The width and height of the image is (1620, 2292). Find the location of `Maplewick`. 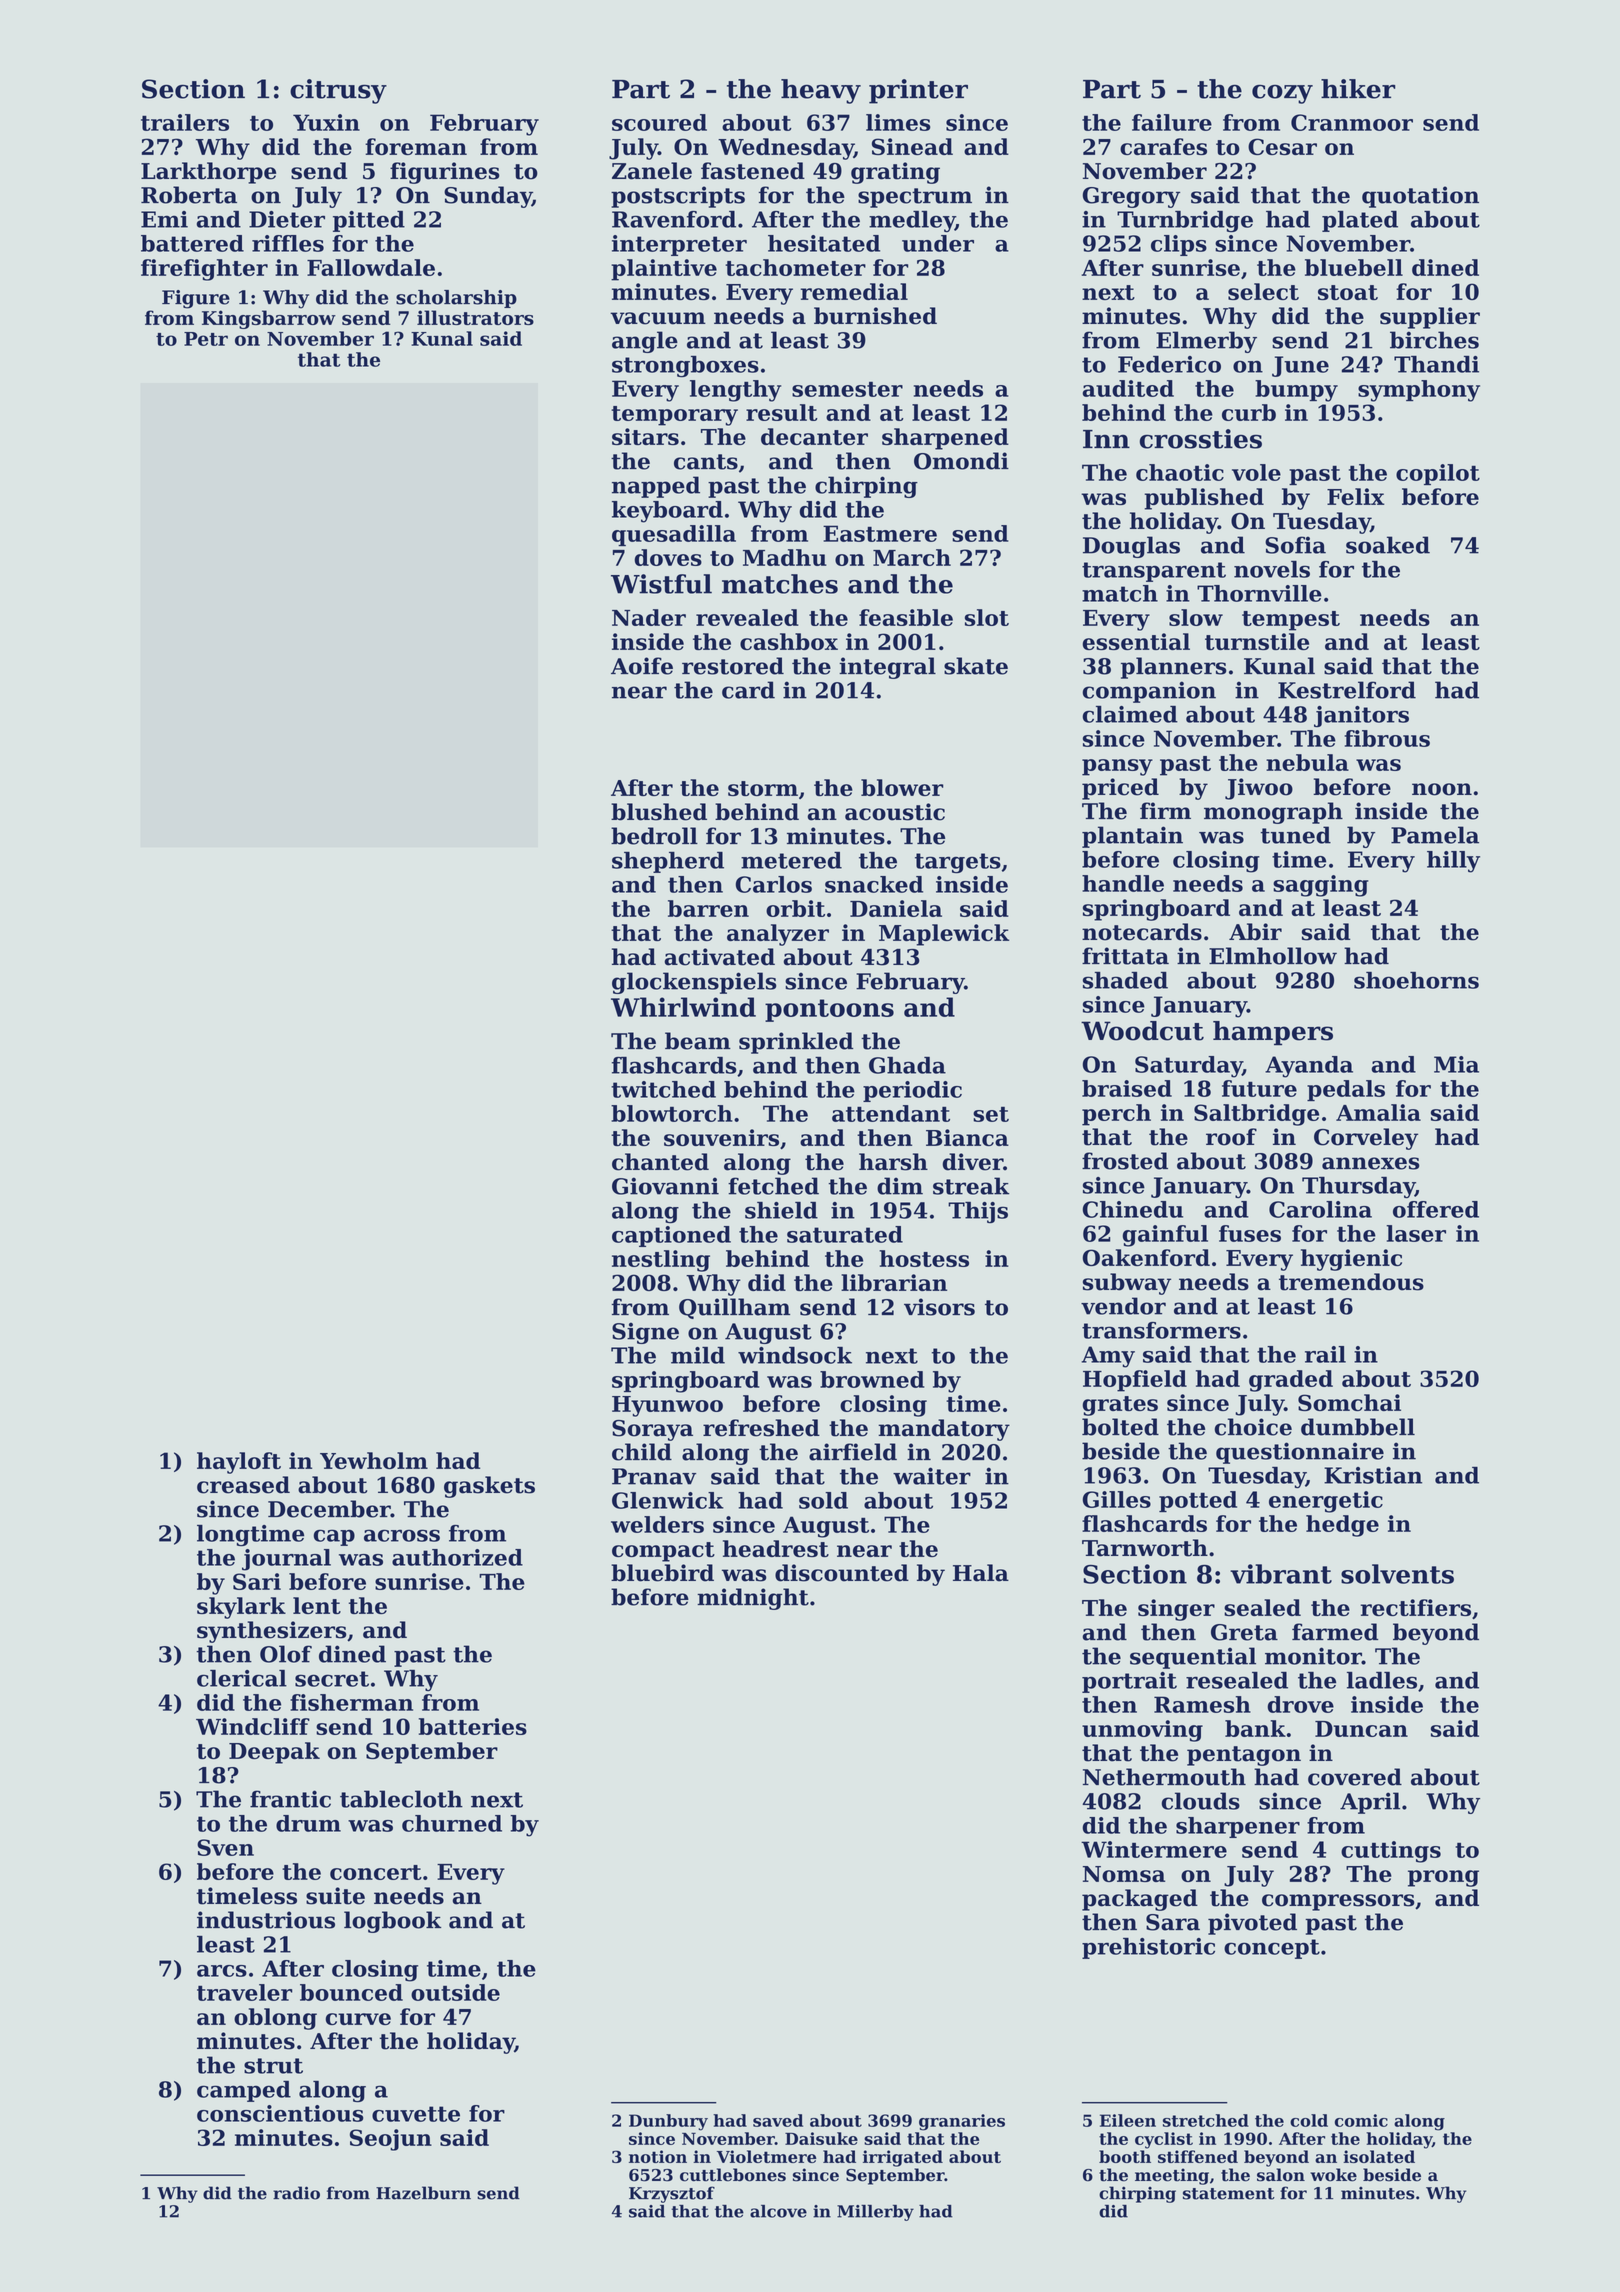

Maplewick is located at coordinates (944, 935).
